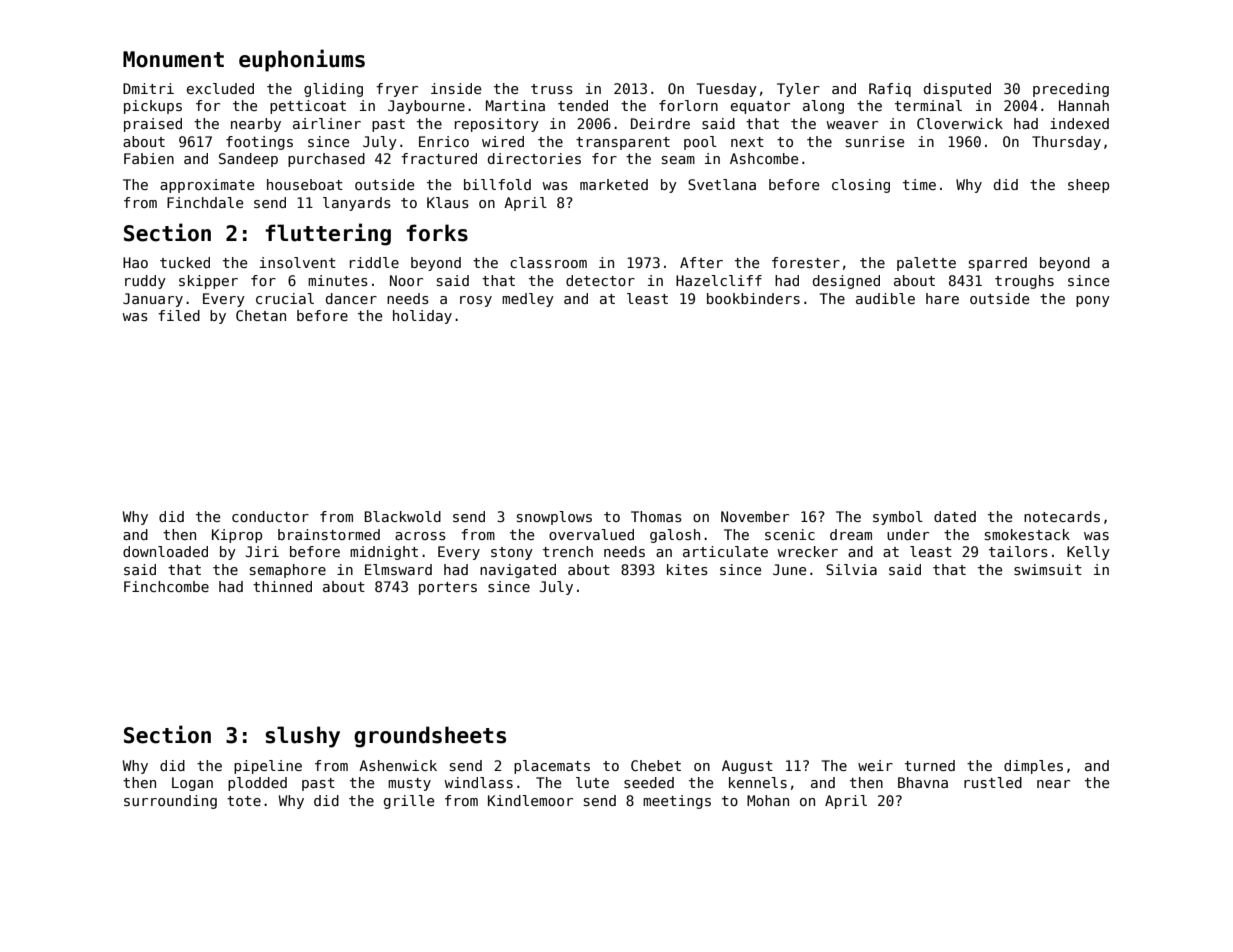 The width and height of the image is (1233, 952). Describe the element at coordinates (179, 315) in the image. I see `filed` at that location.
